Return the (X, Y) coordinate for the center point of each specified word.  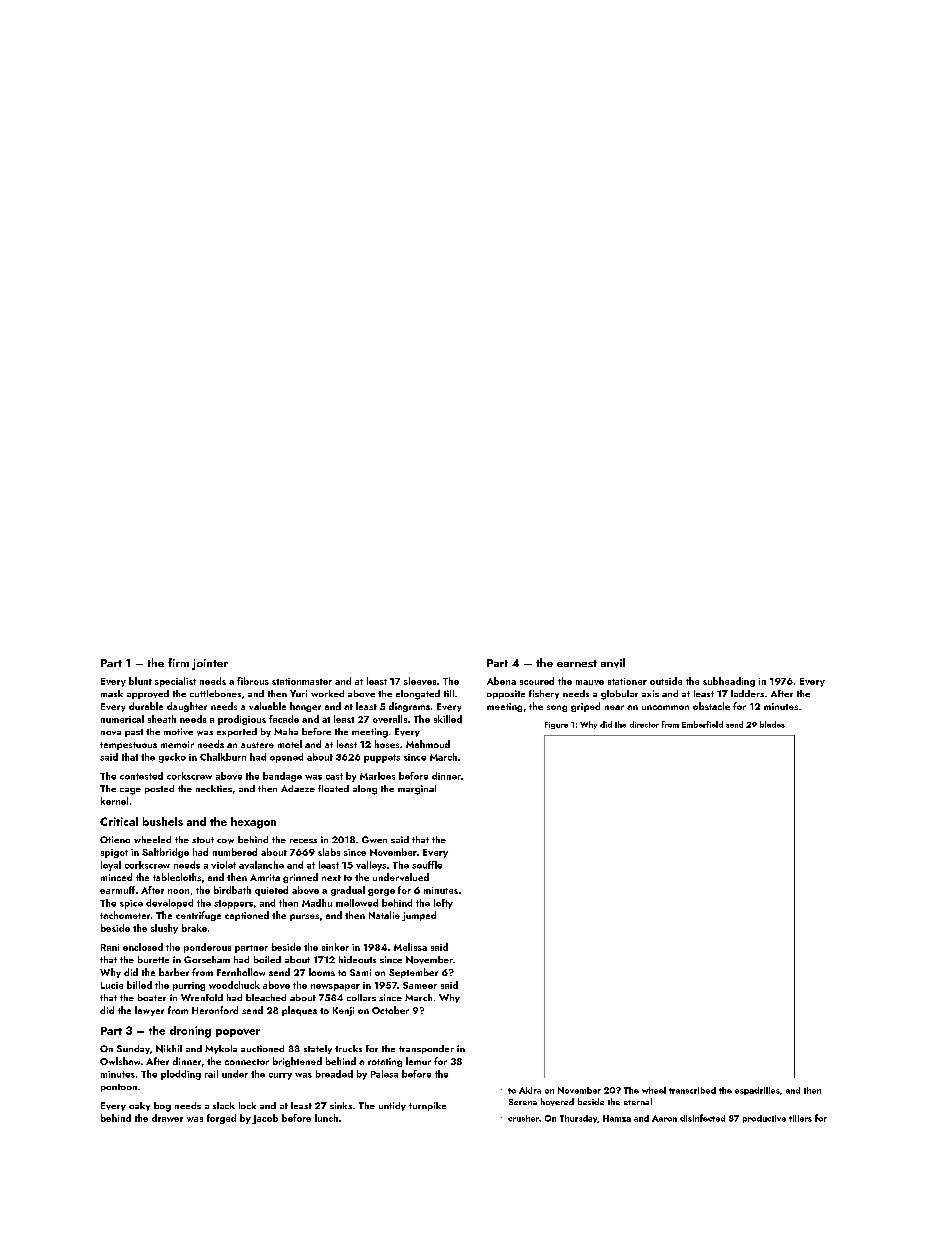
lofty (443, 904)
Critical (119, 821)
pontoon (119, 1088)
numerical (122, 719)
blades (772, 724)
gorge (381, 892)
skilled (448, 719)
